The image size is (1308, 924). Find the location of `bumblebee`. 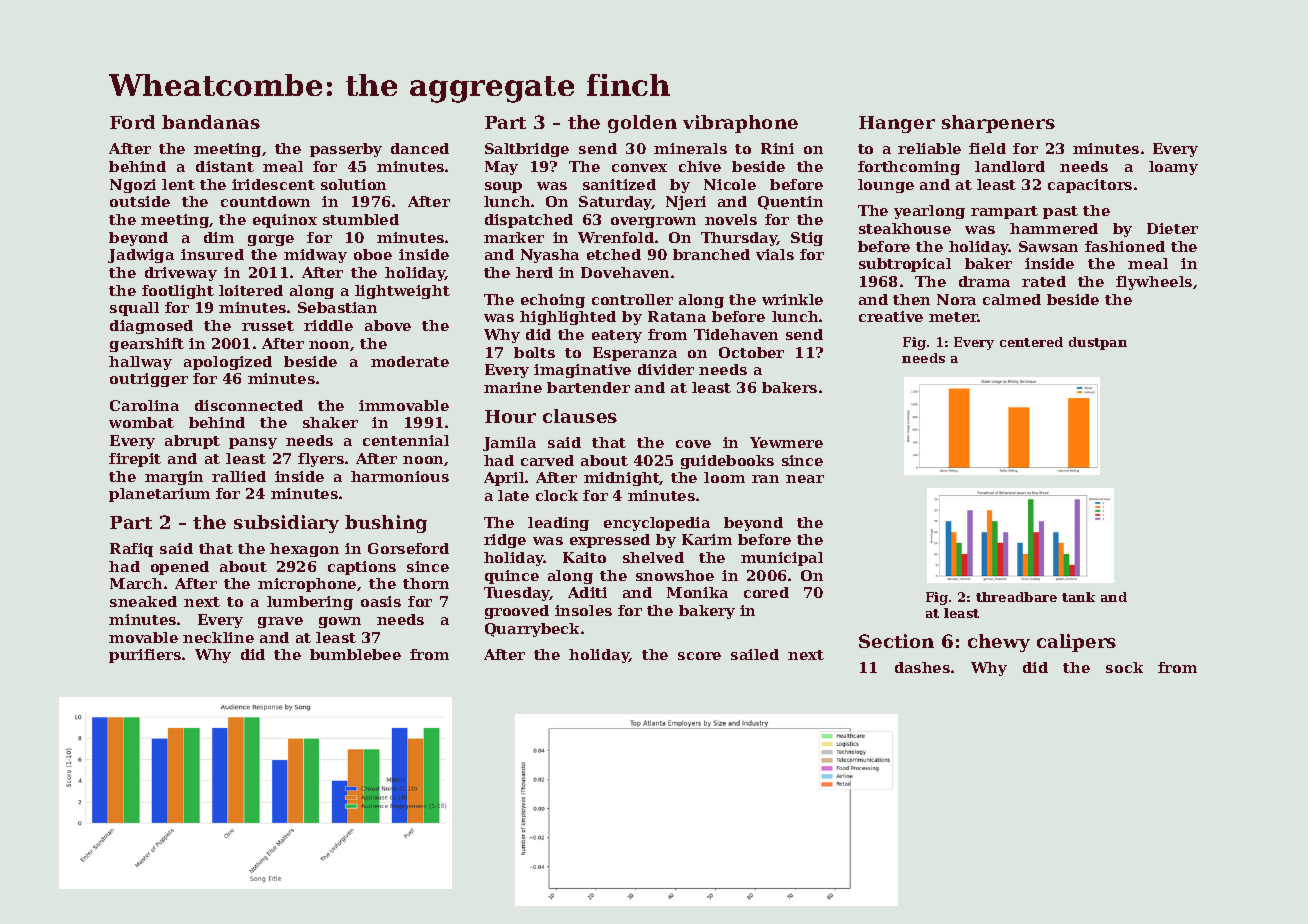

bumblebee is located at coordinates (355, 654).
